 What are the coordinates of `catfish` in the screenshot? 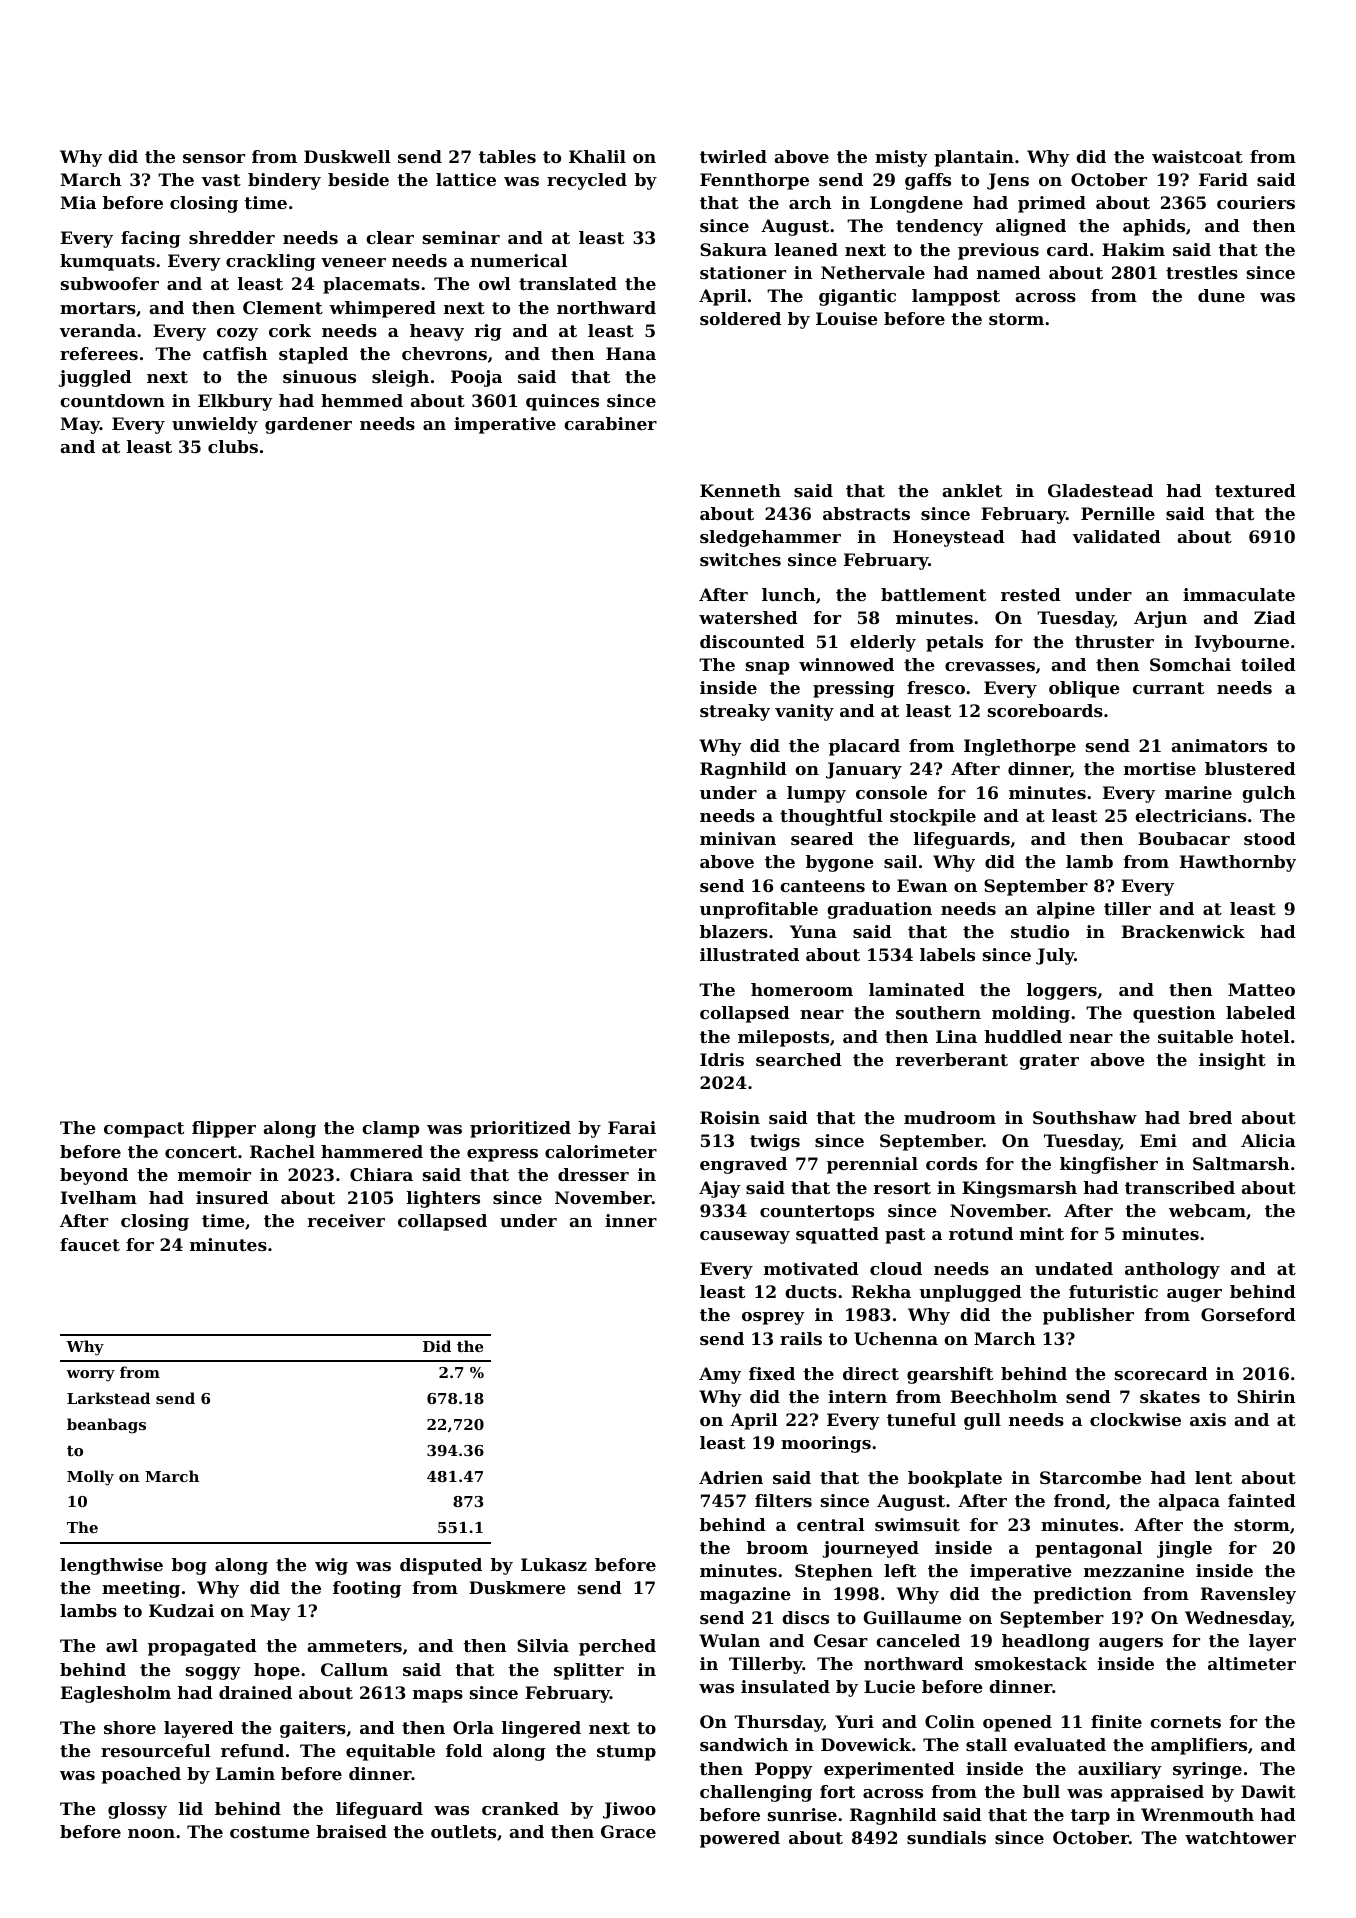 It's located at (235, 353).
